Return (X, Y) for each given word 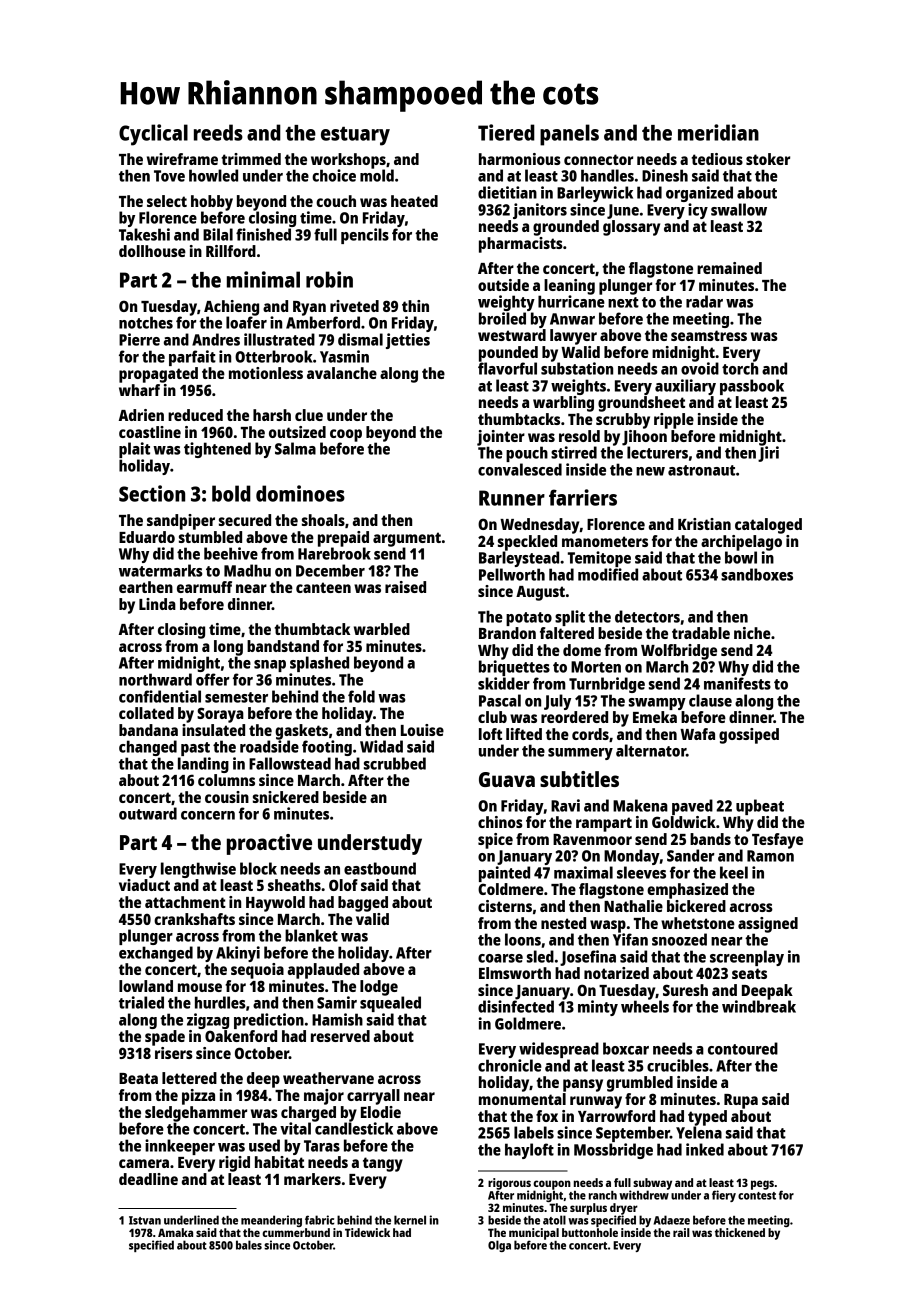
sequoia (257, 971)
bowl (741, 557)
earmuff (204, 587)
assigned (768, 925)
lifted (524, 734)
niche (752, 633)
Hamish (337, 1019)
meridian (718, 132)
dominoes (300, 493)
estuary (355, 136)
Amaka (175, 1232)
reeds (218, 132)
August (540, 593)
